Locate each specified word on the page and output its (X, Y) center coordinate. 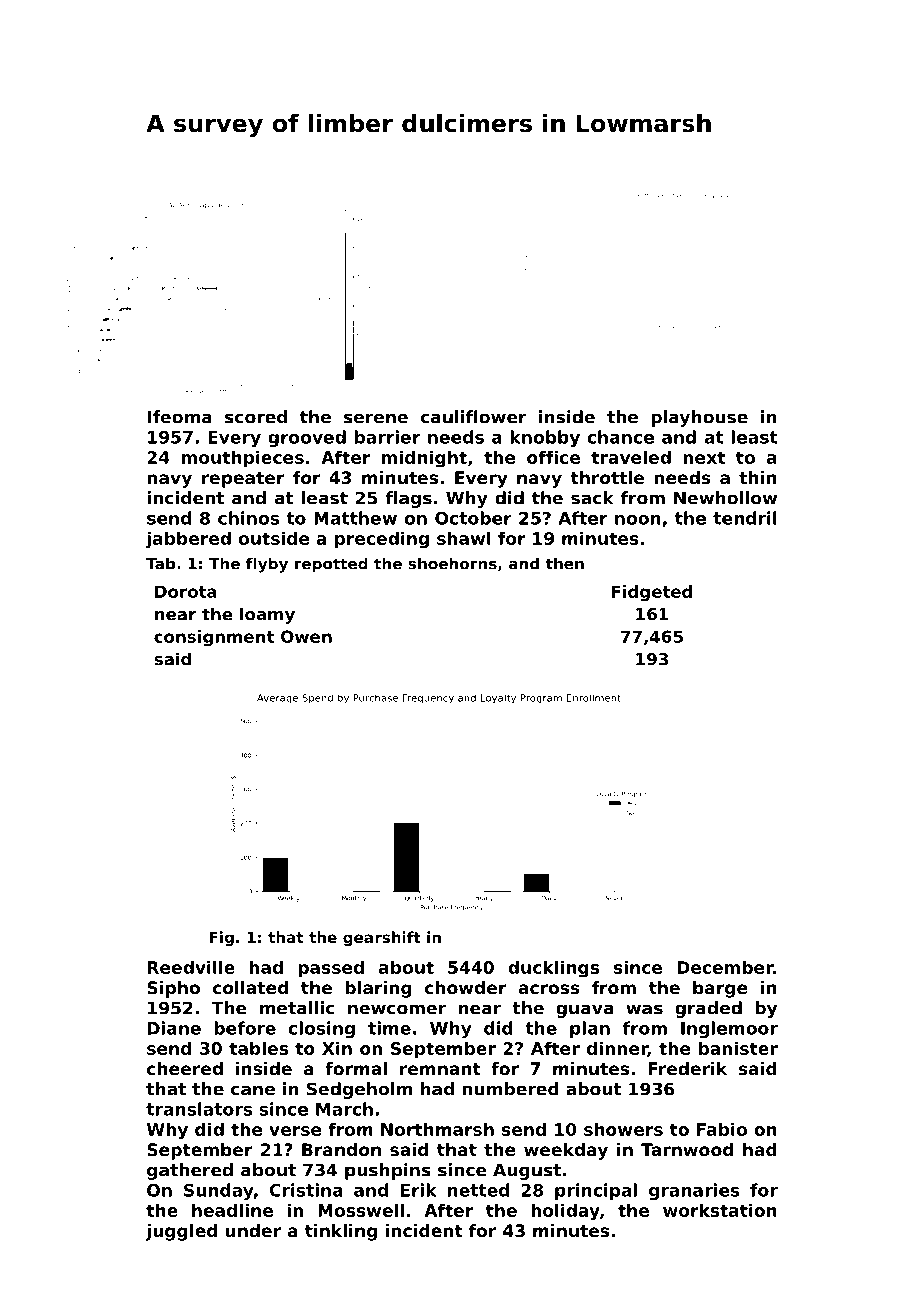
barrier (387, 437)
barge (720, 989)
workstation (720, 1210)
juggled (181, 1232)
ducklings (553, 969)
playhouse (699, 418)
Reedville (191, 967)
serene (376, 418)
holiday (565, 1212)
